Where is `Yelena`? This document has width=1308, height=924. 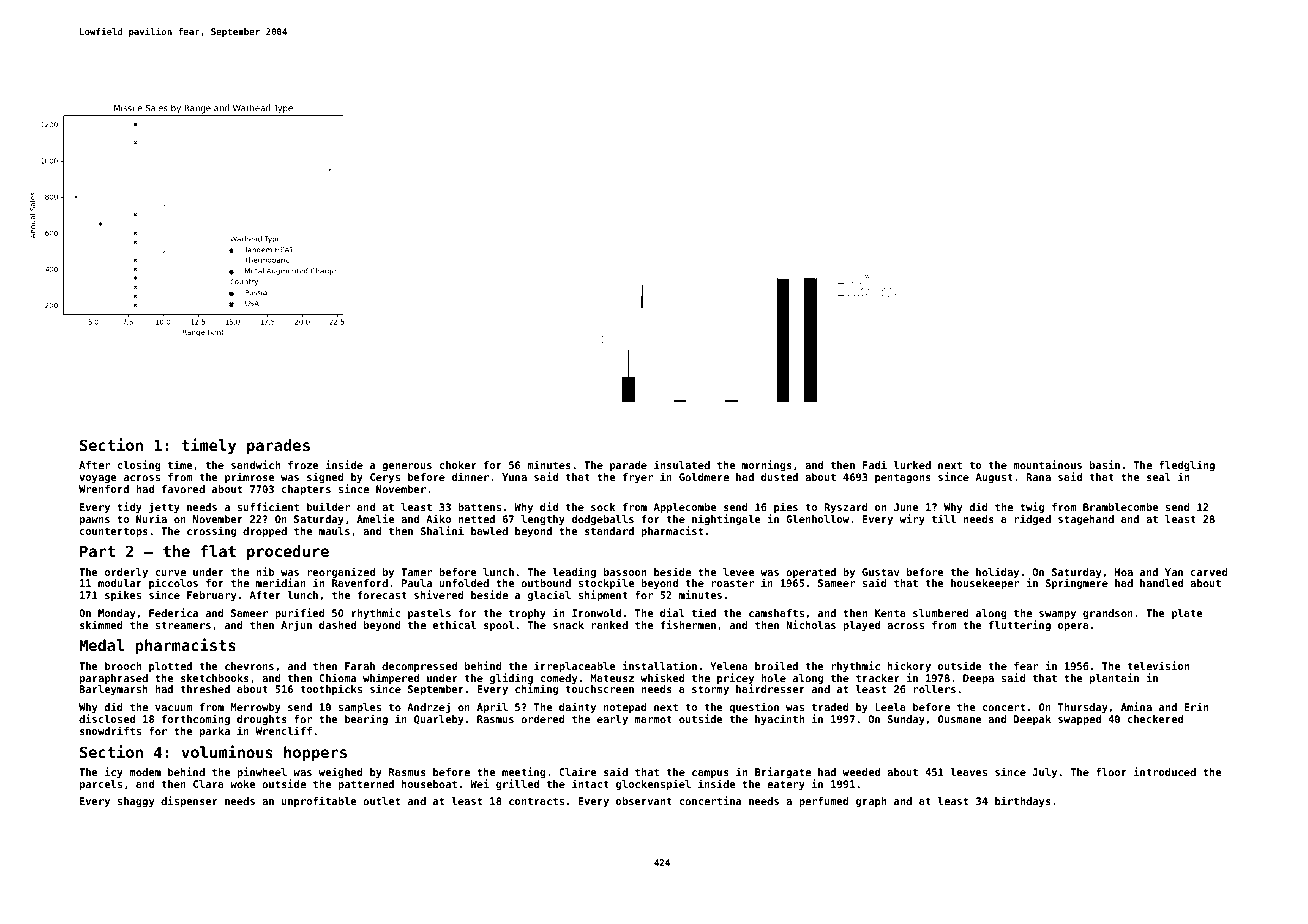
Yelena is located at coordinates (729, 666).
